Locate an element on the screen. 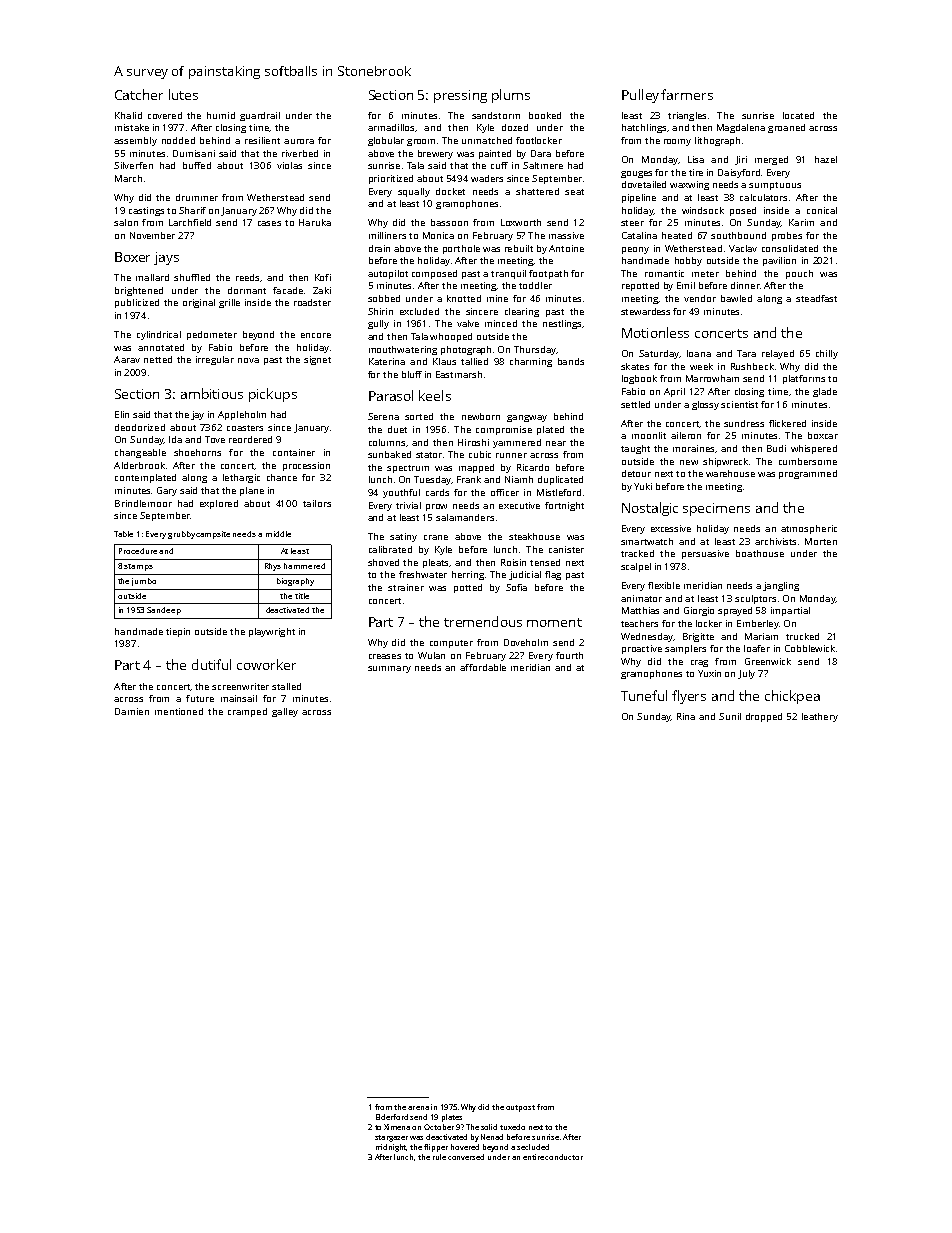 The height and width of the screenshot is (1233, 952). Elderford is located at coordinates (392, 1117).
